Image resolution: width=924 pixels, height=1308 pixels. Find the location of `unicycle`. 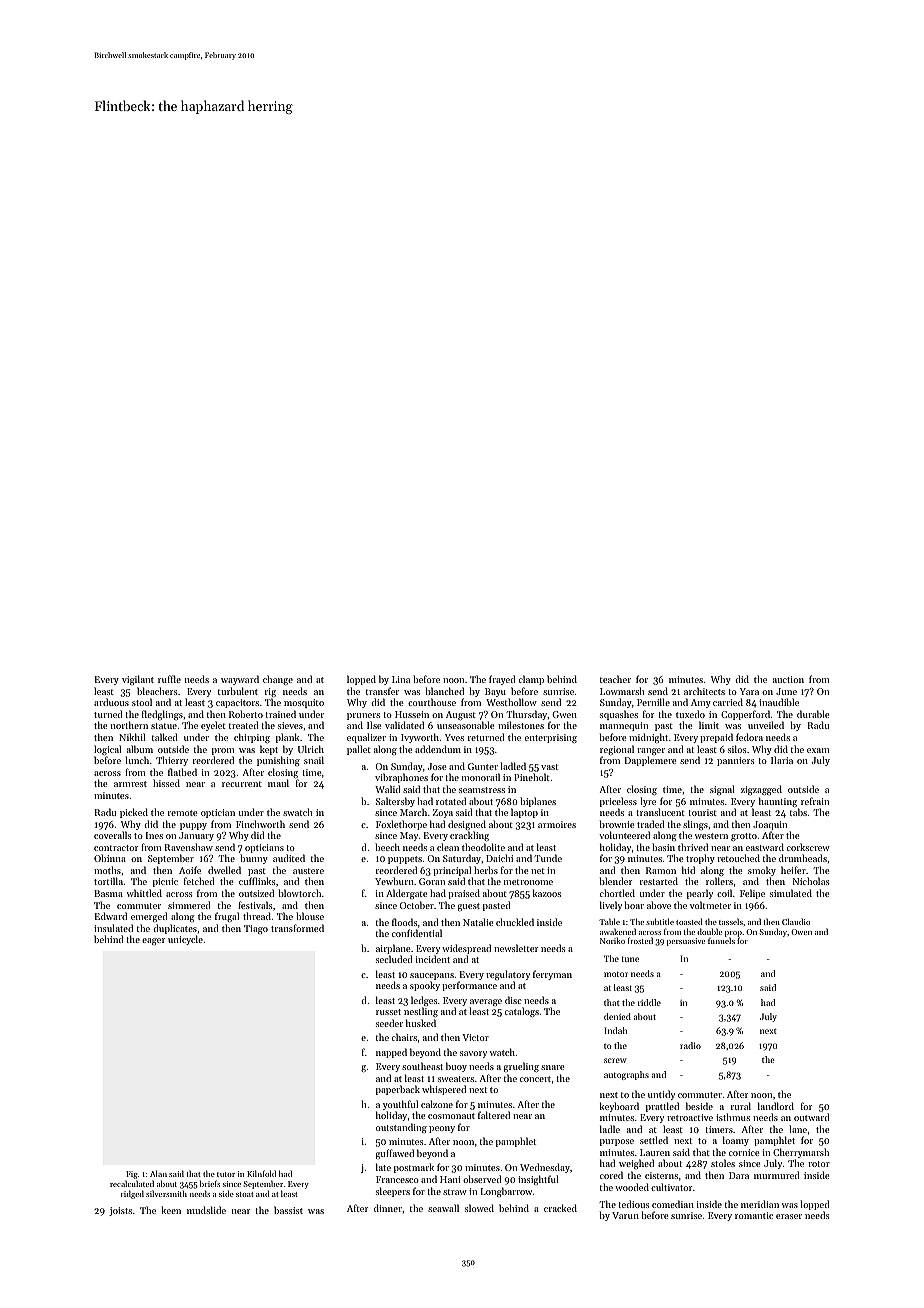

unicycle is located at coordinates (185, 940).
